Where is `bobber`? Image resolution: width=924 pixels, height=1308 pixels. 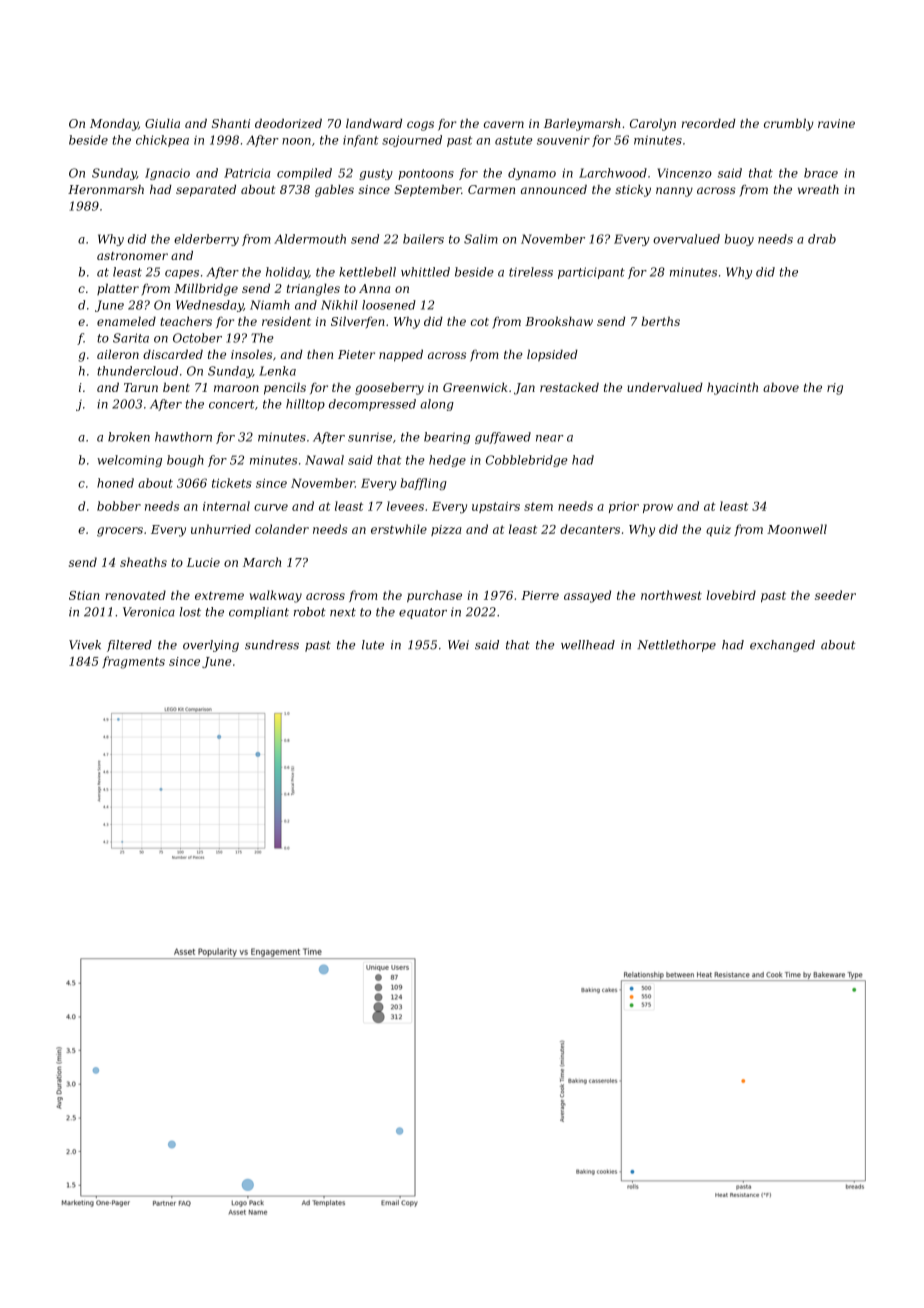
bobber is located at coordinates (119, 506).
